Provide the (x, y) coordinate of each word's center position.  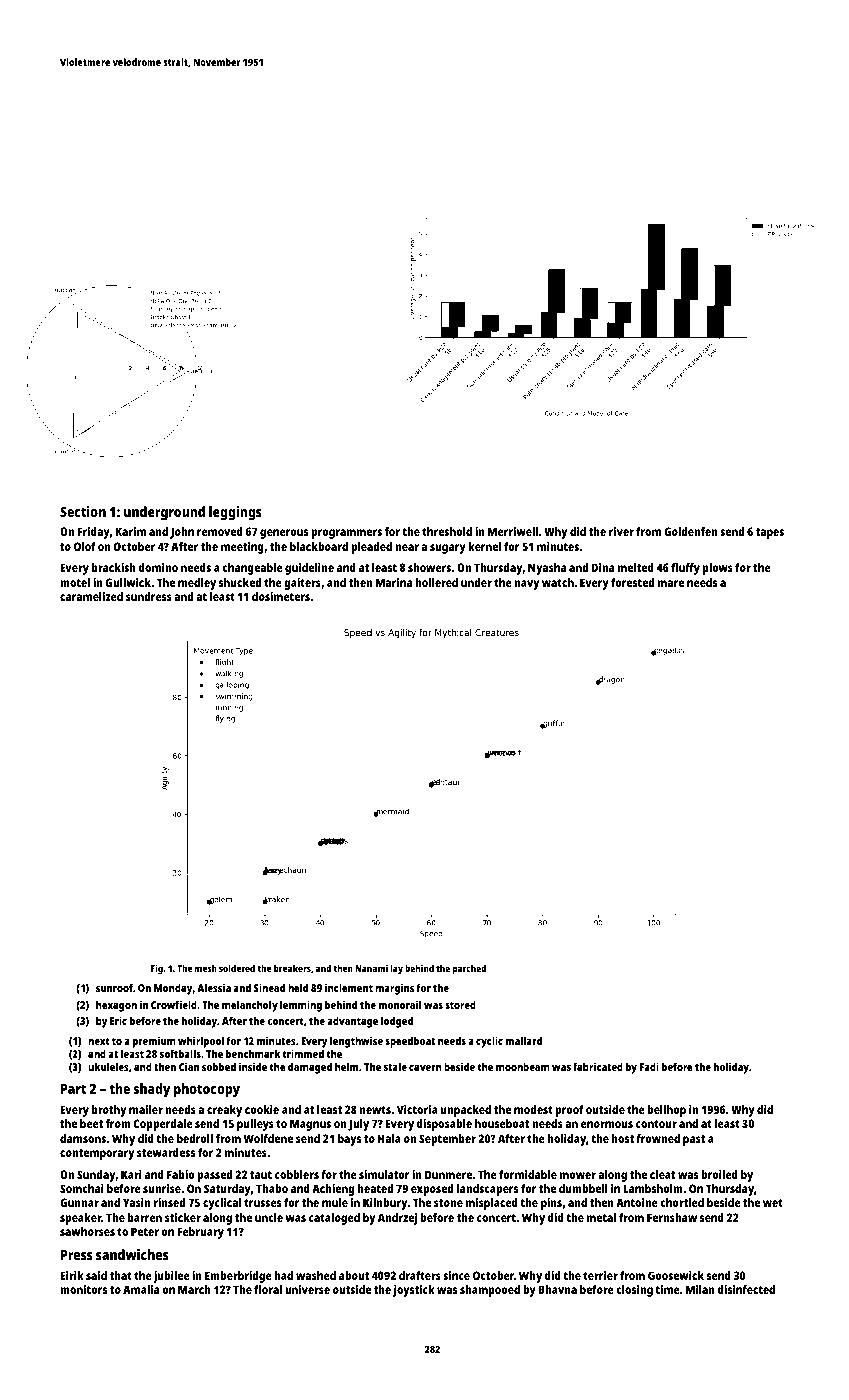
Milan (700, 1289)
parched (469, 969)
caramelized (91, 596)
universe (307, 1289)
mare (671, 583)
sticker (183, 1217)
